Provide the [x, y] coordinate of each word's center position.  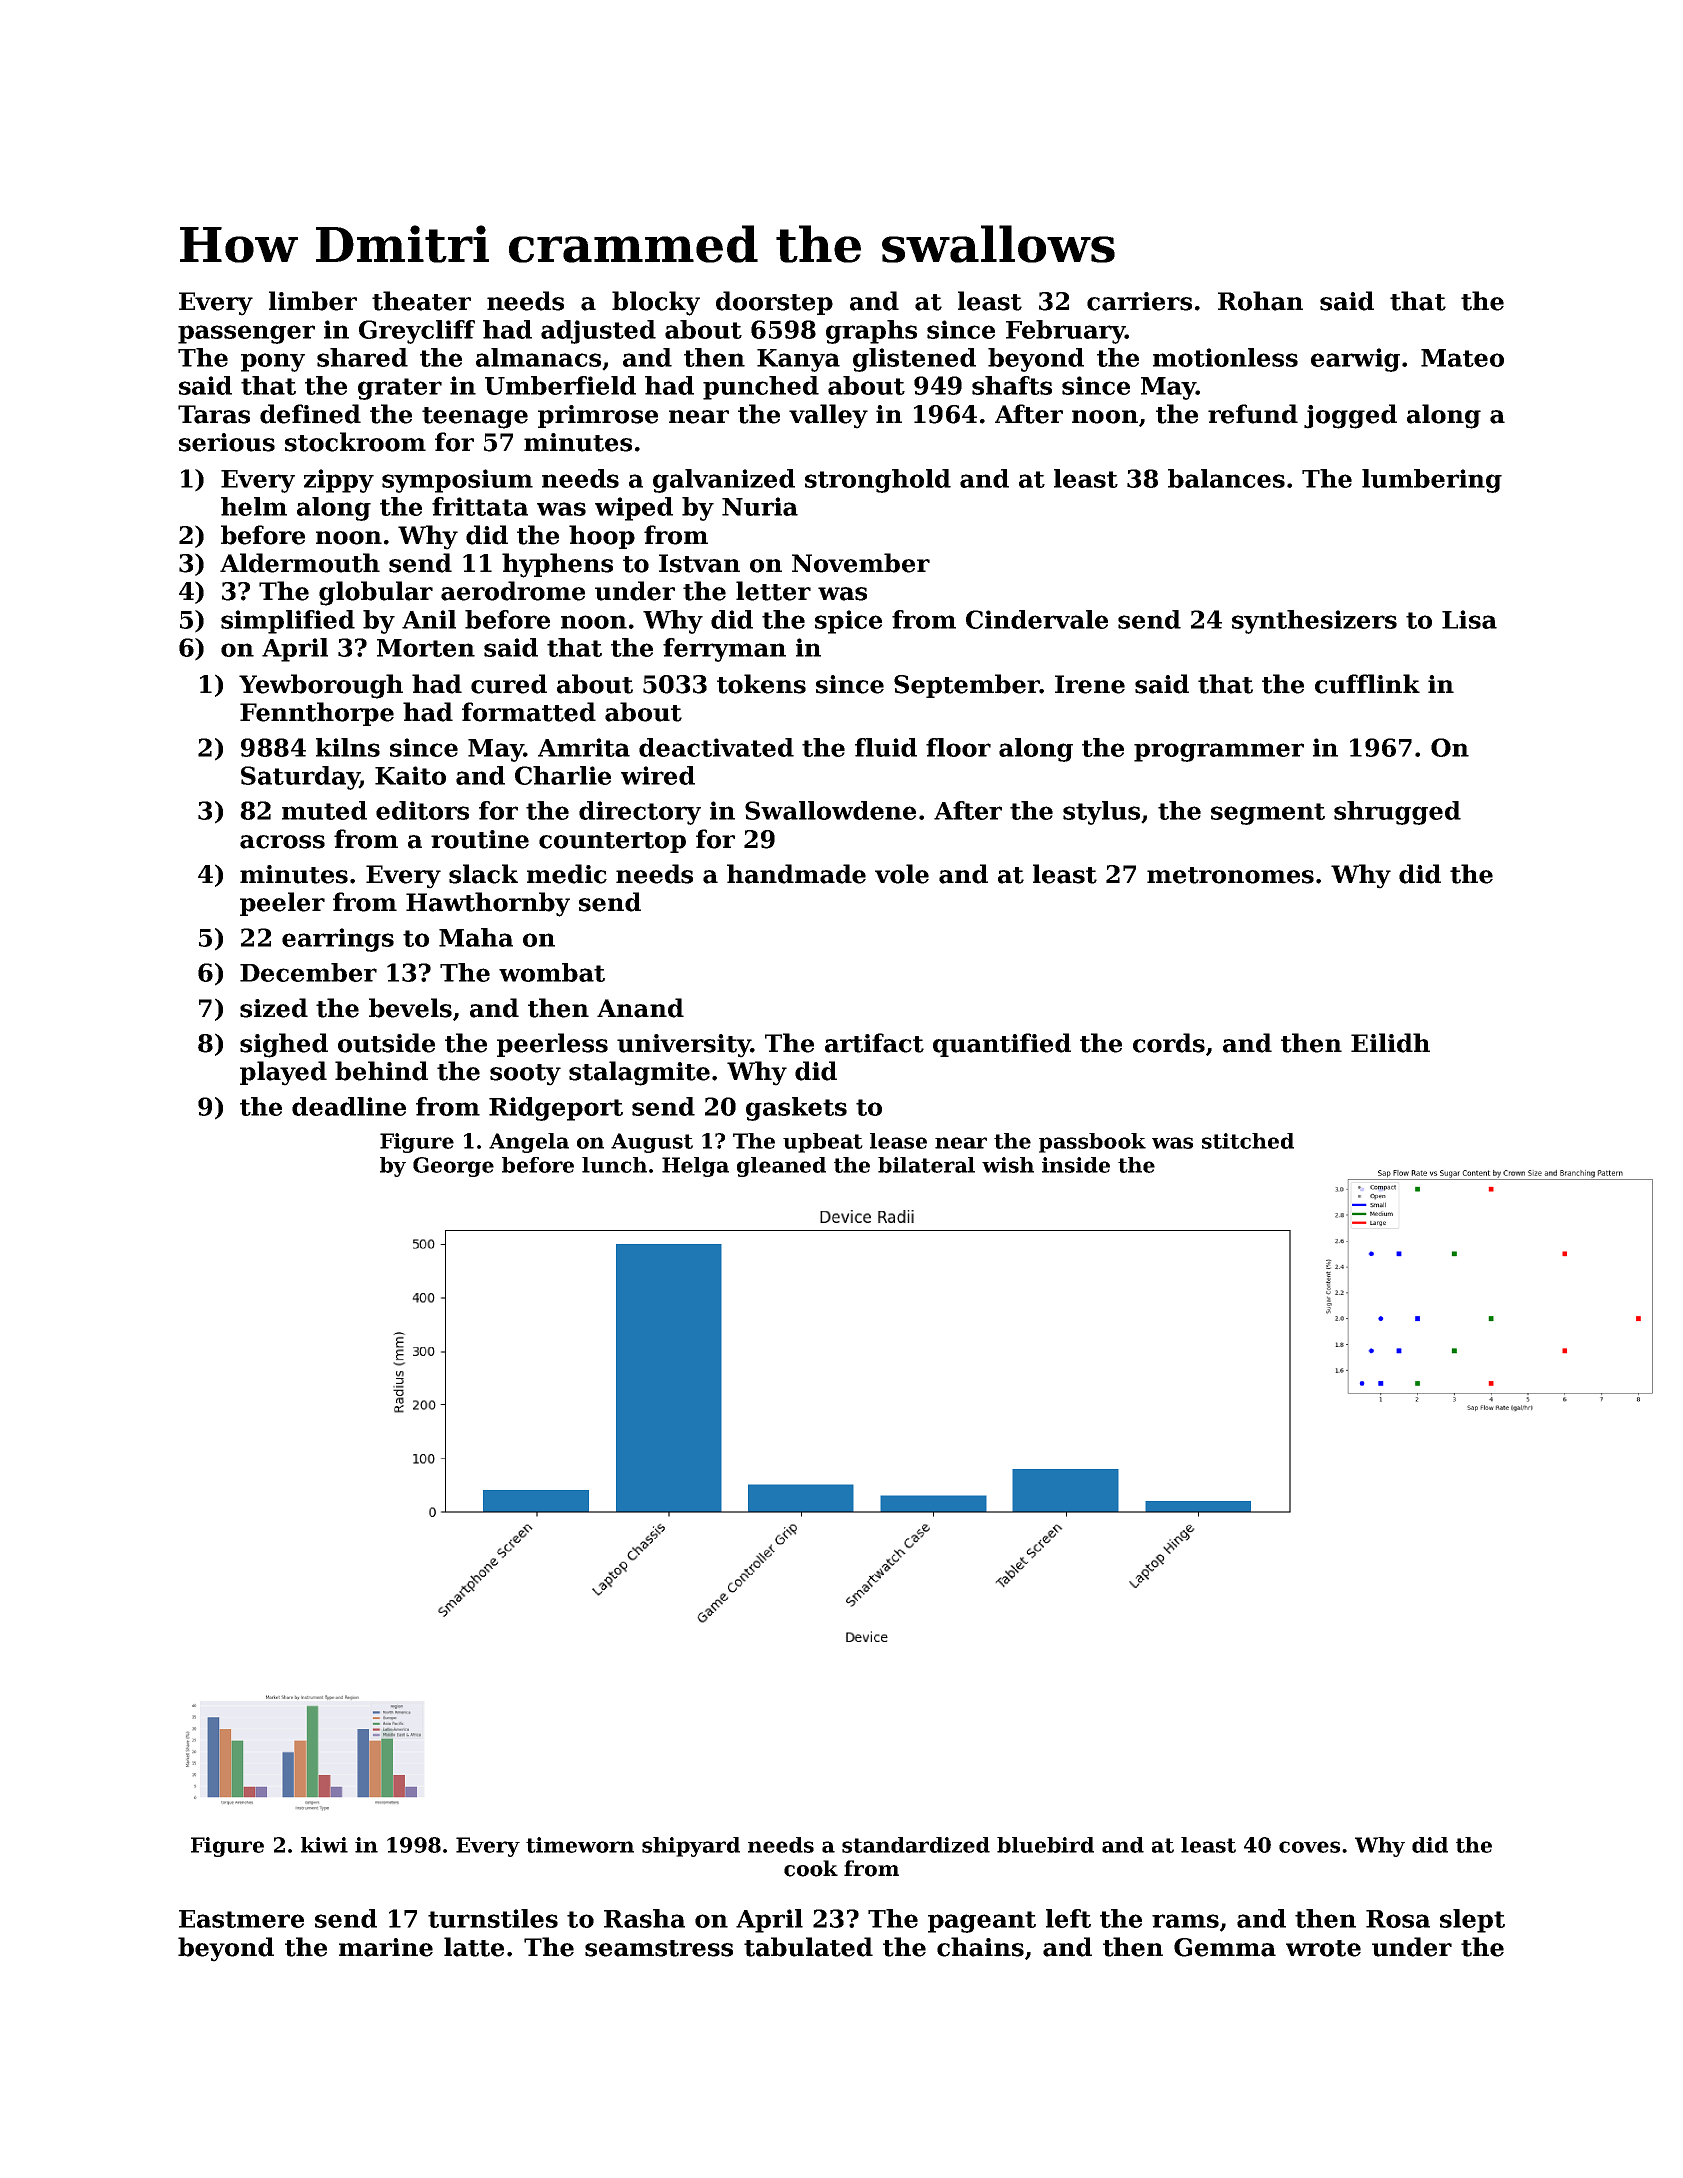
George [453, 1167]
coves [1309, 1847]
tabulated [808, 1947]
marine [386, 1947]
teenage [475, 418]
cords [1169, 1043]
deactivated [716, 747]
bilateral [926, 1165]
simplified [288, 622]
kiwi [324, 1845]
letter [773, 591]
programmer [1219, 752]
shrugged [1397, 813]
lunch [614, 1165]
